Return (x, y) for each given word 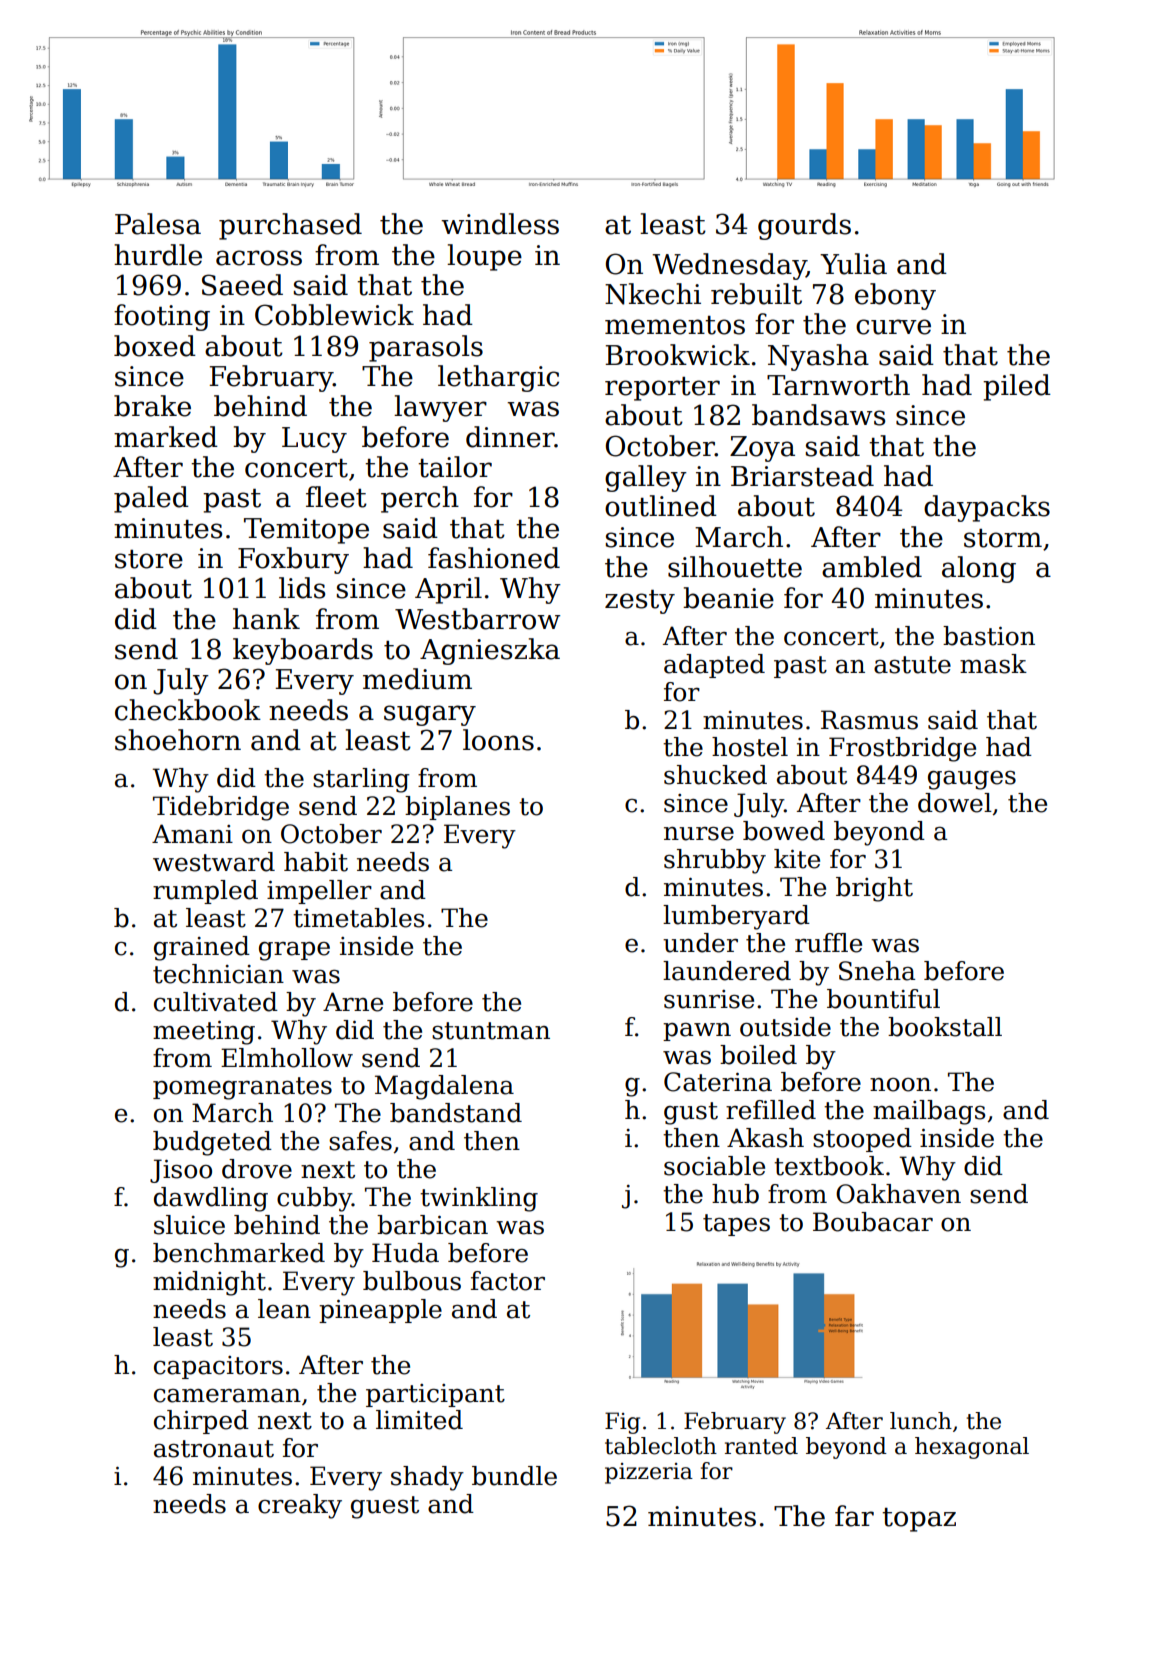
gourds (804, 226)
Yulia (853, 264)
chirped (201, 1422)
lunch (921, 1421)
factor (508, 1281)
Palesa (158, 224)
